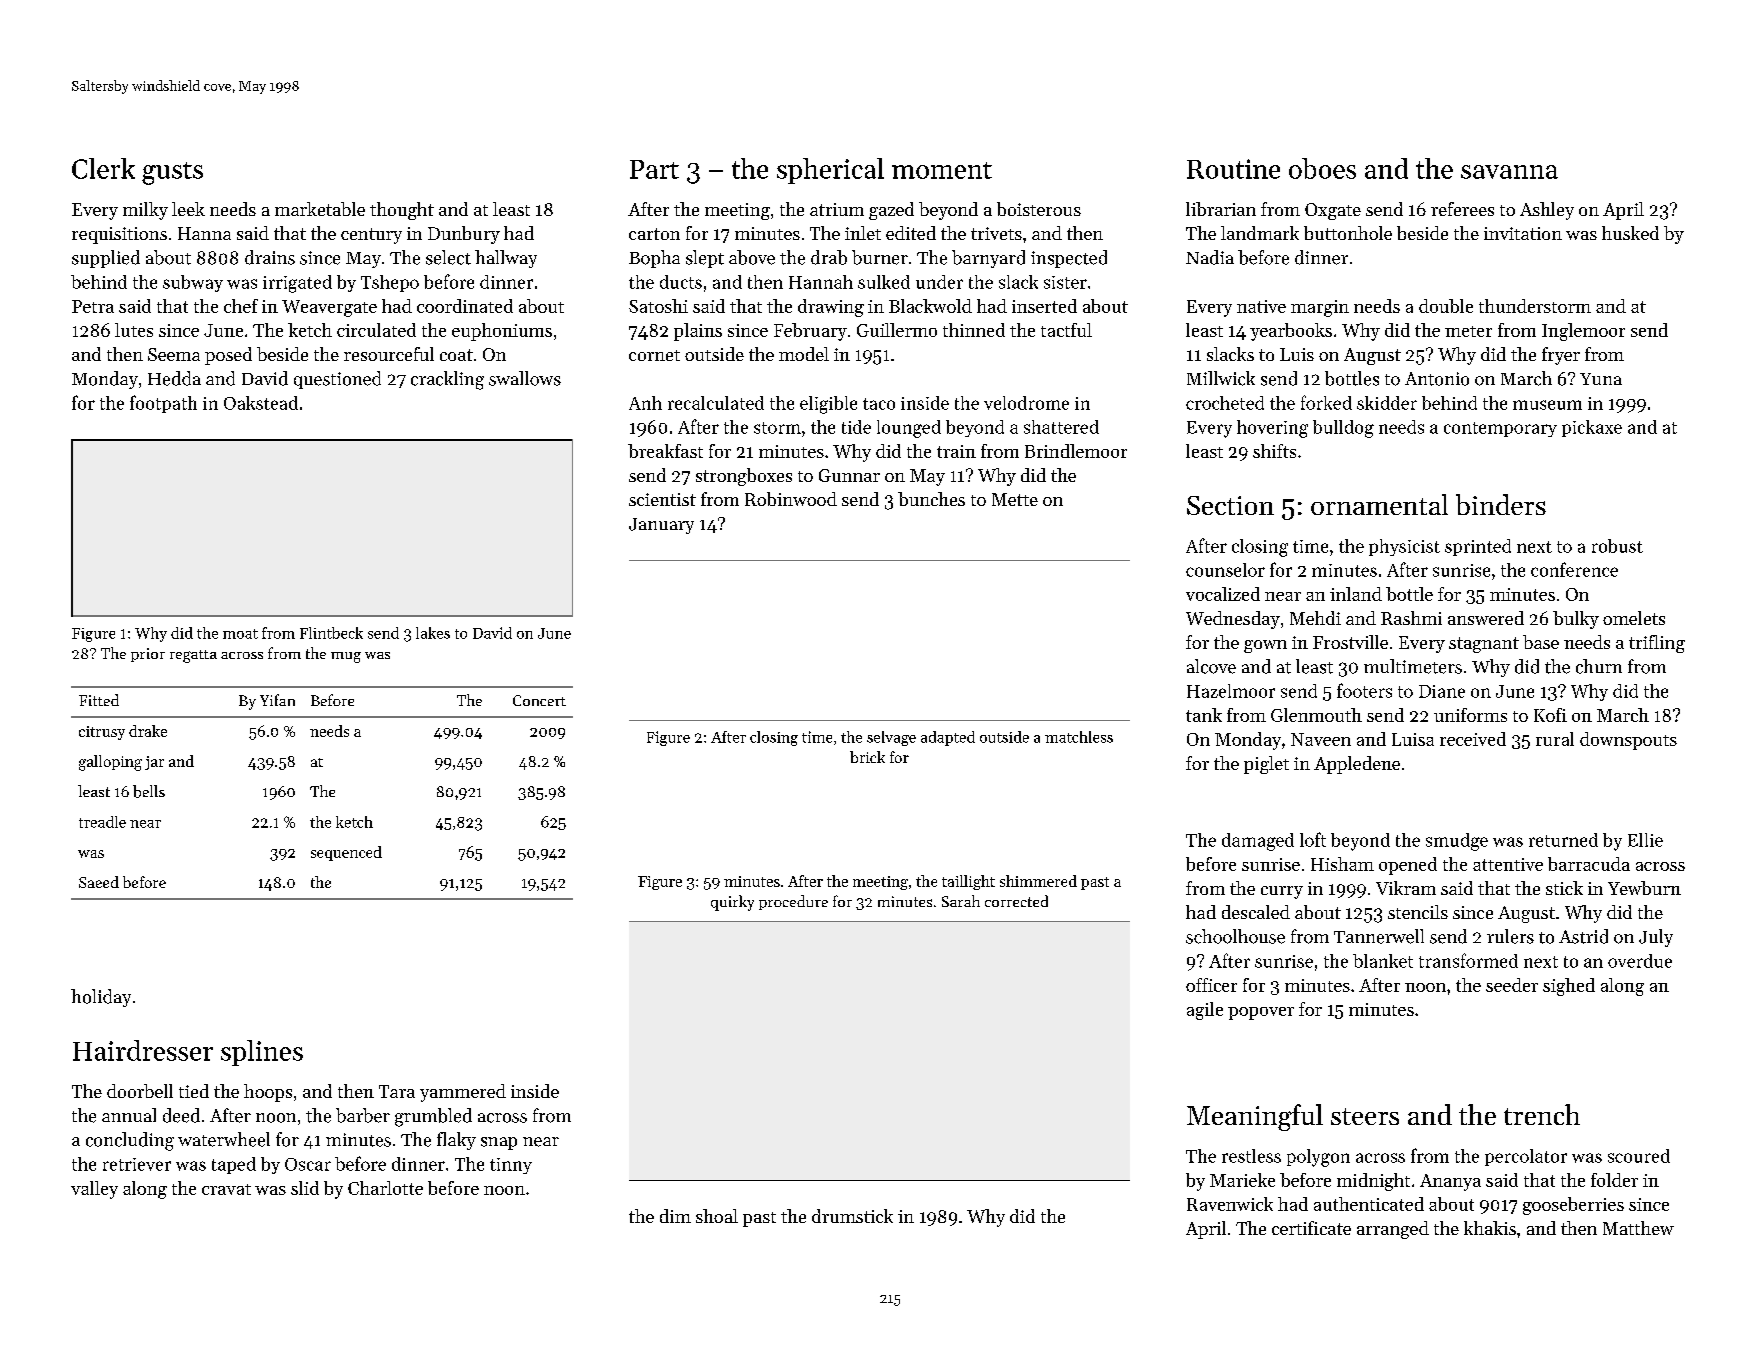 The height and width of the image is (1359, 1759). Describe the element at coordinates (1592, 428) in the image. I see `pickaxe` at that location.
